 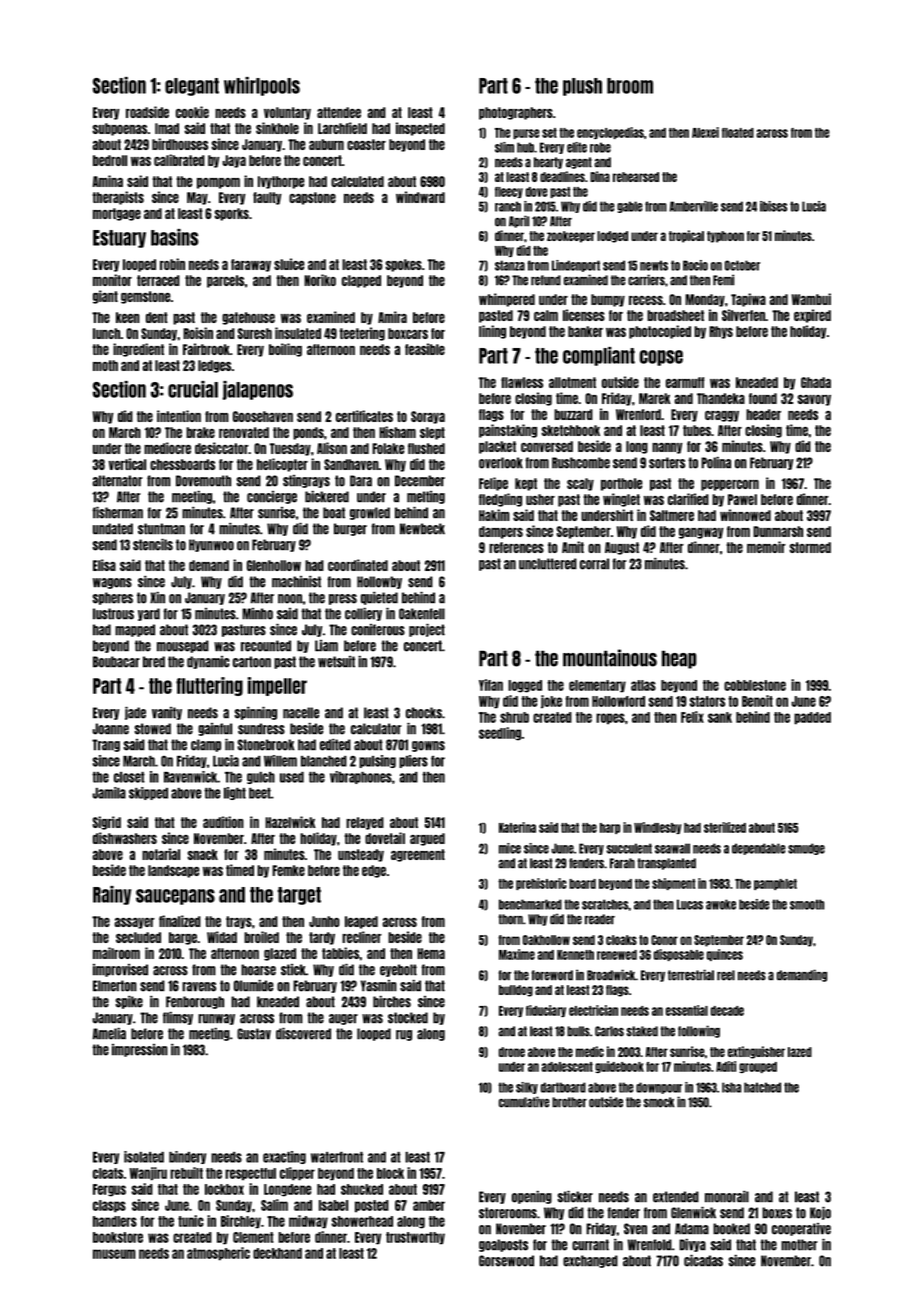 I want to click on stocked, so click(x=408, y=1018).
